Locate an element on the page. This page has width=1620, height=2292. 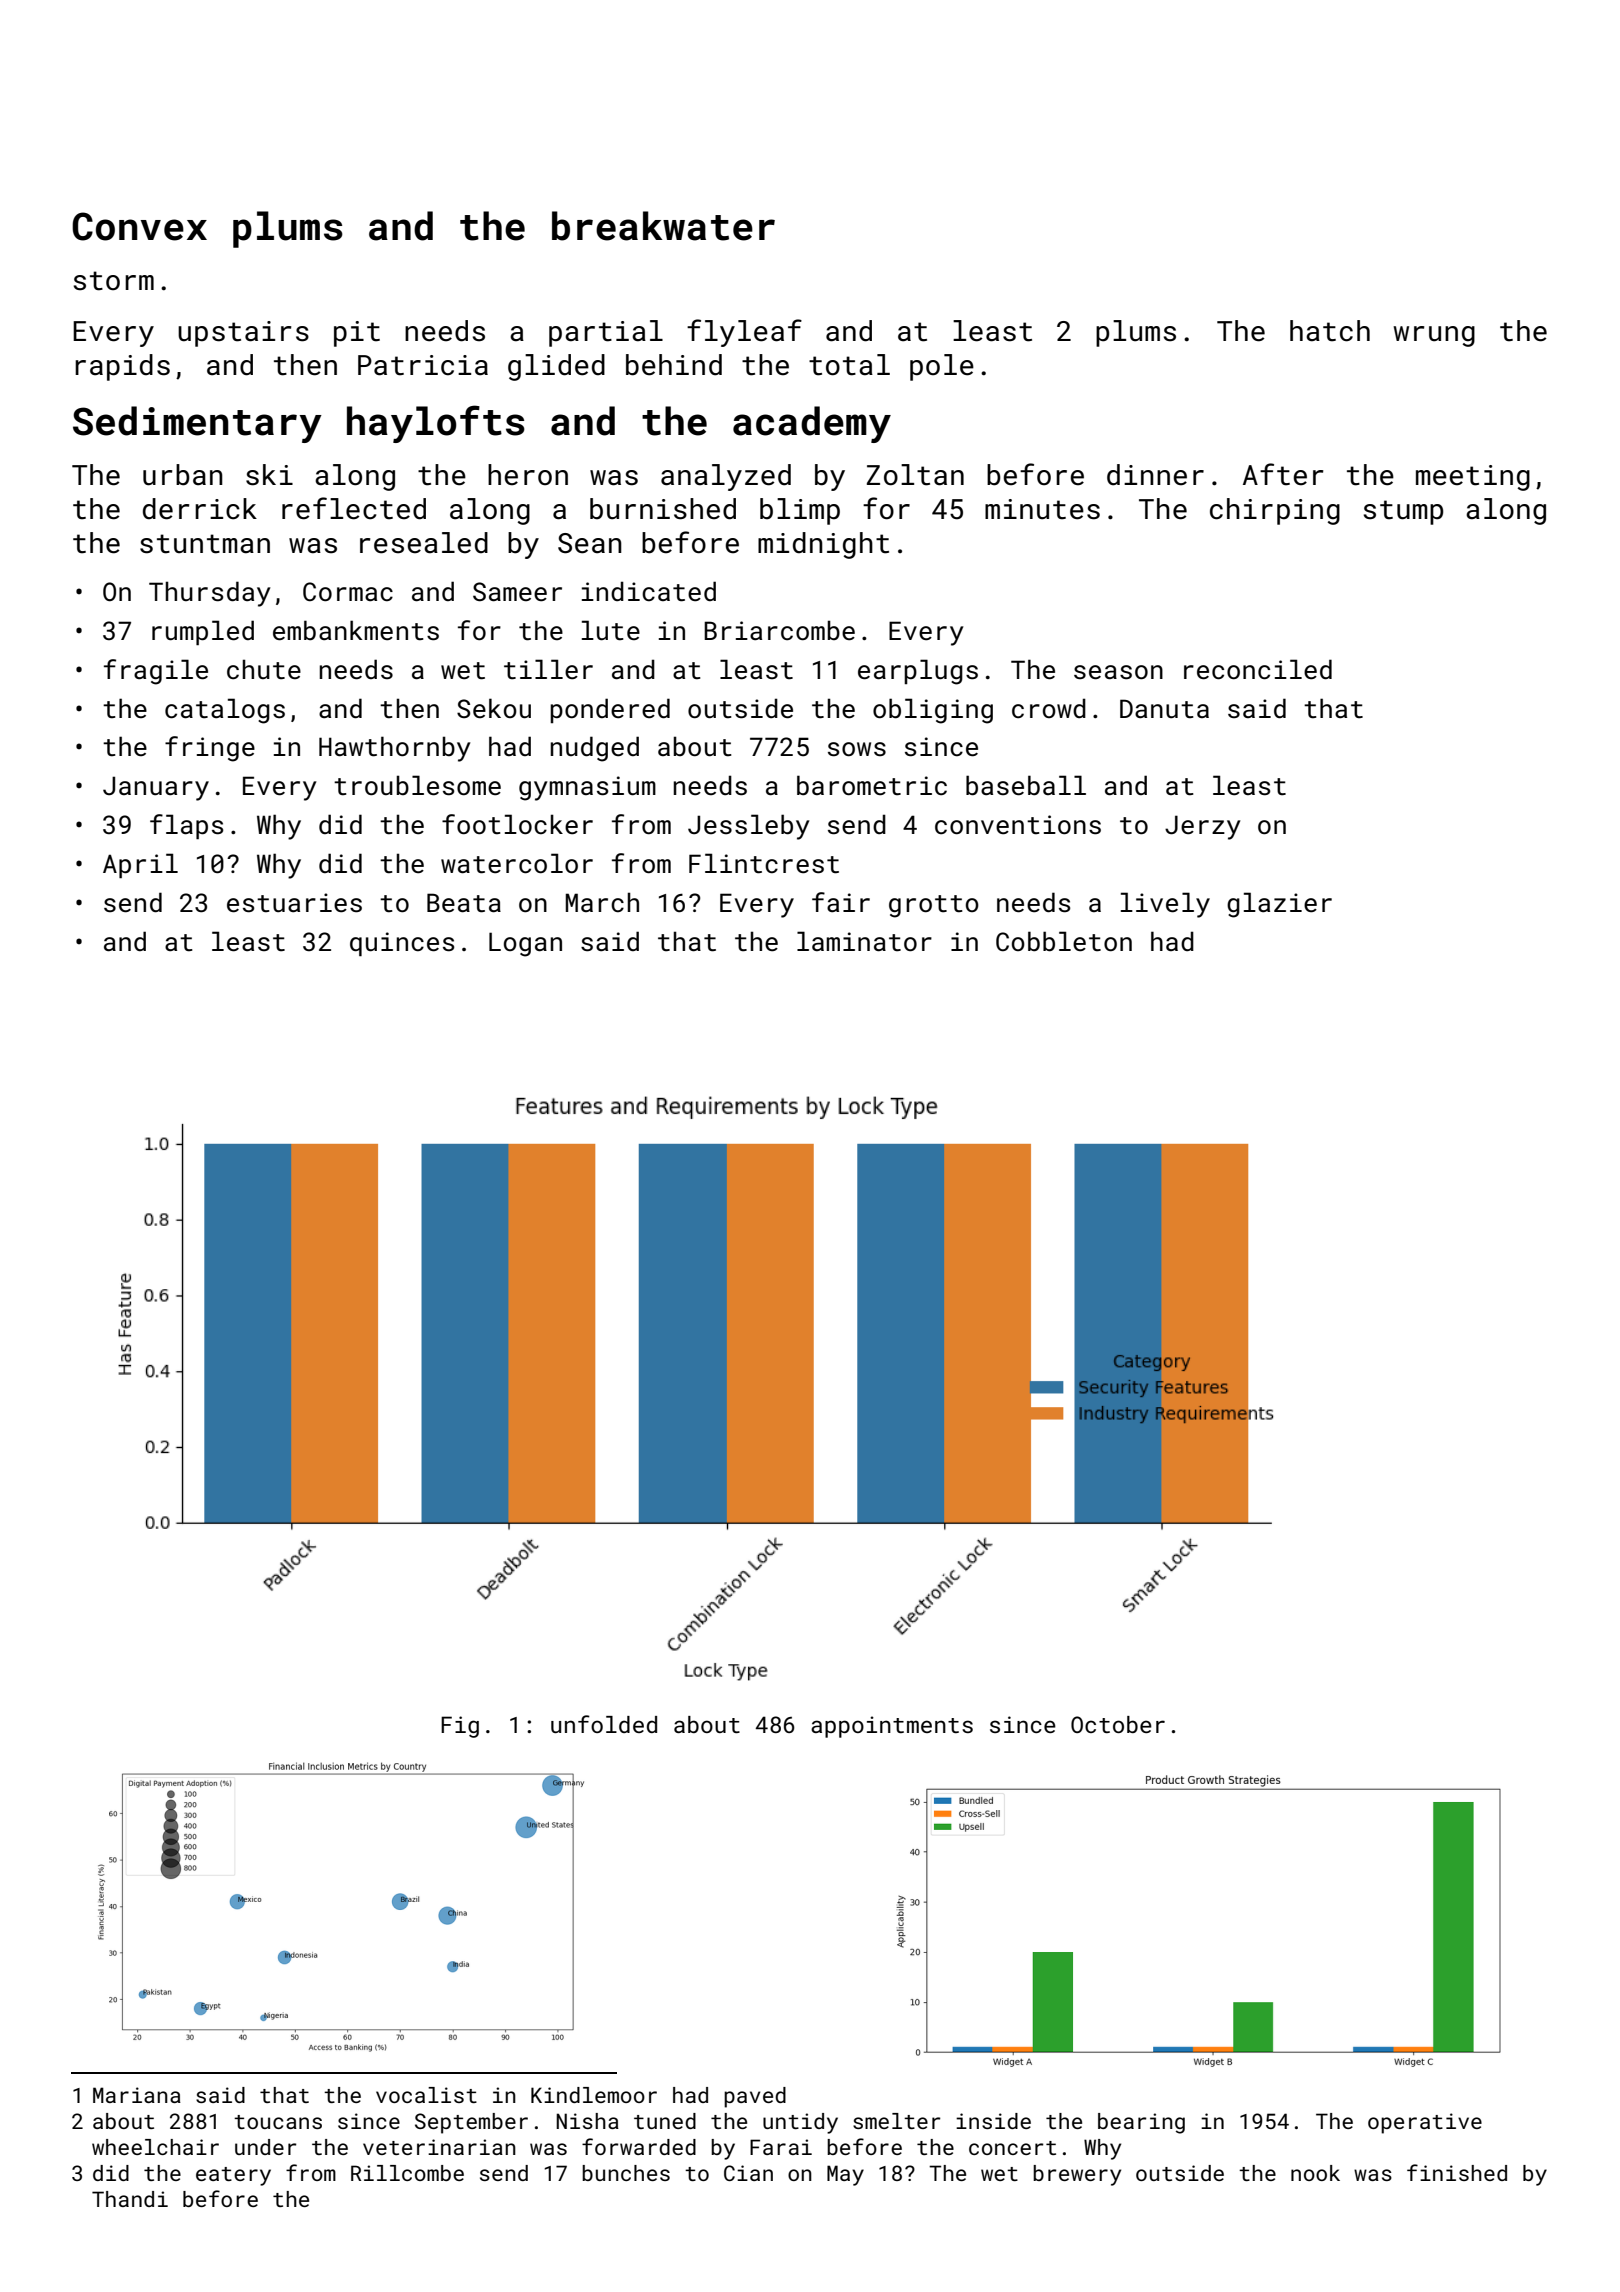
Cian is located at coordinates (748, 2173).
